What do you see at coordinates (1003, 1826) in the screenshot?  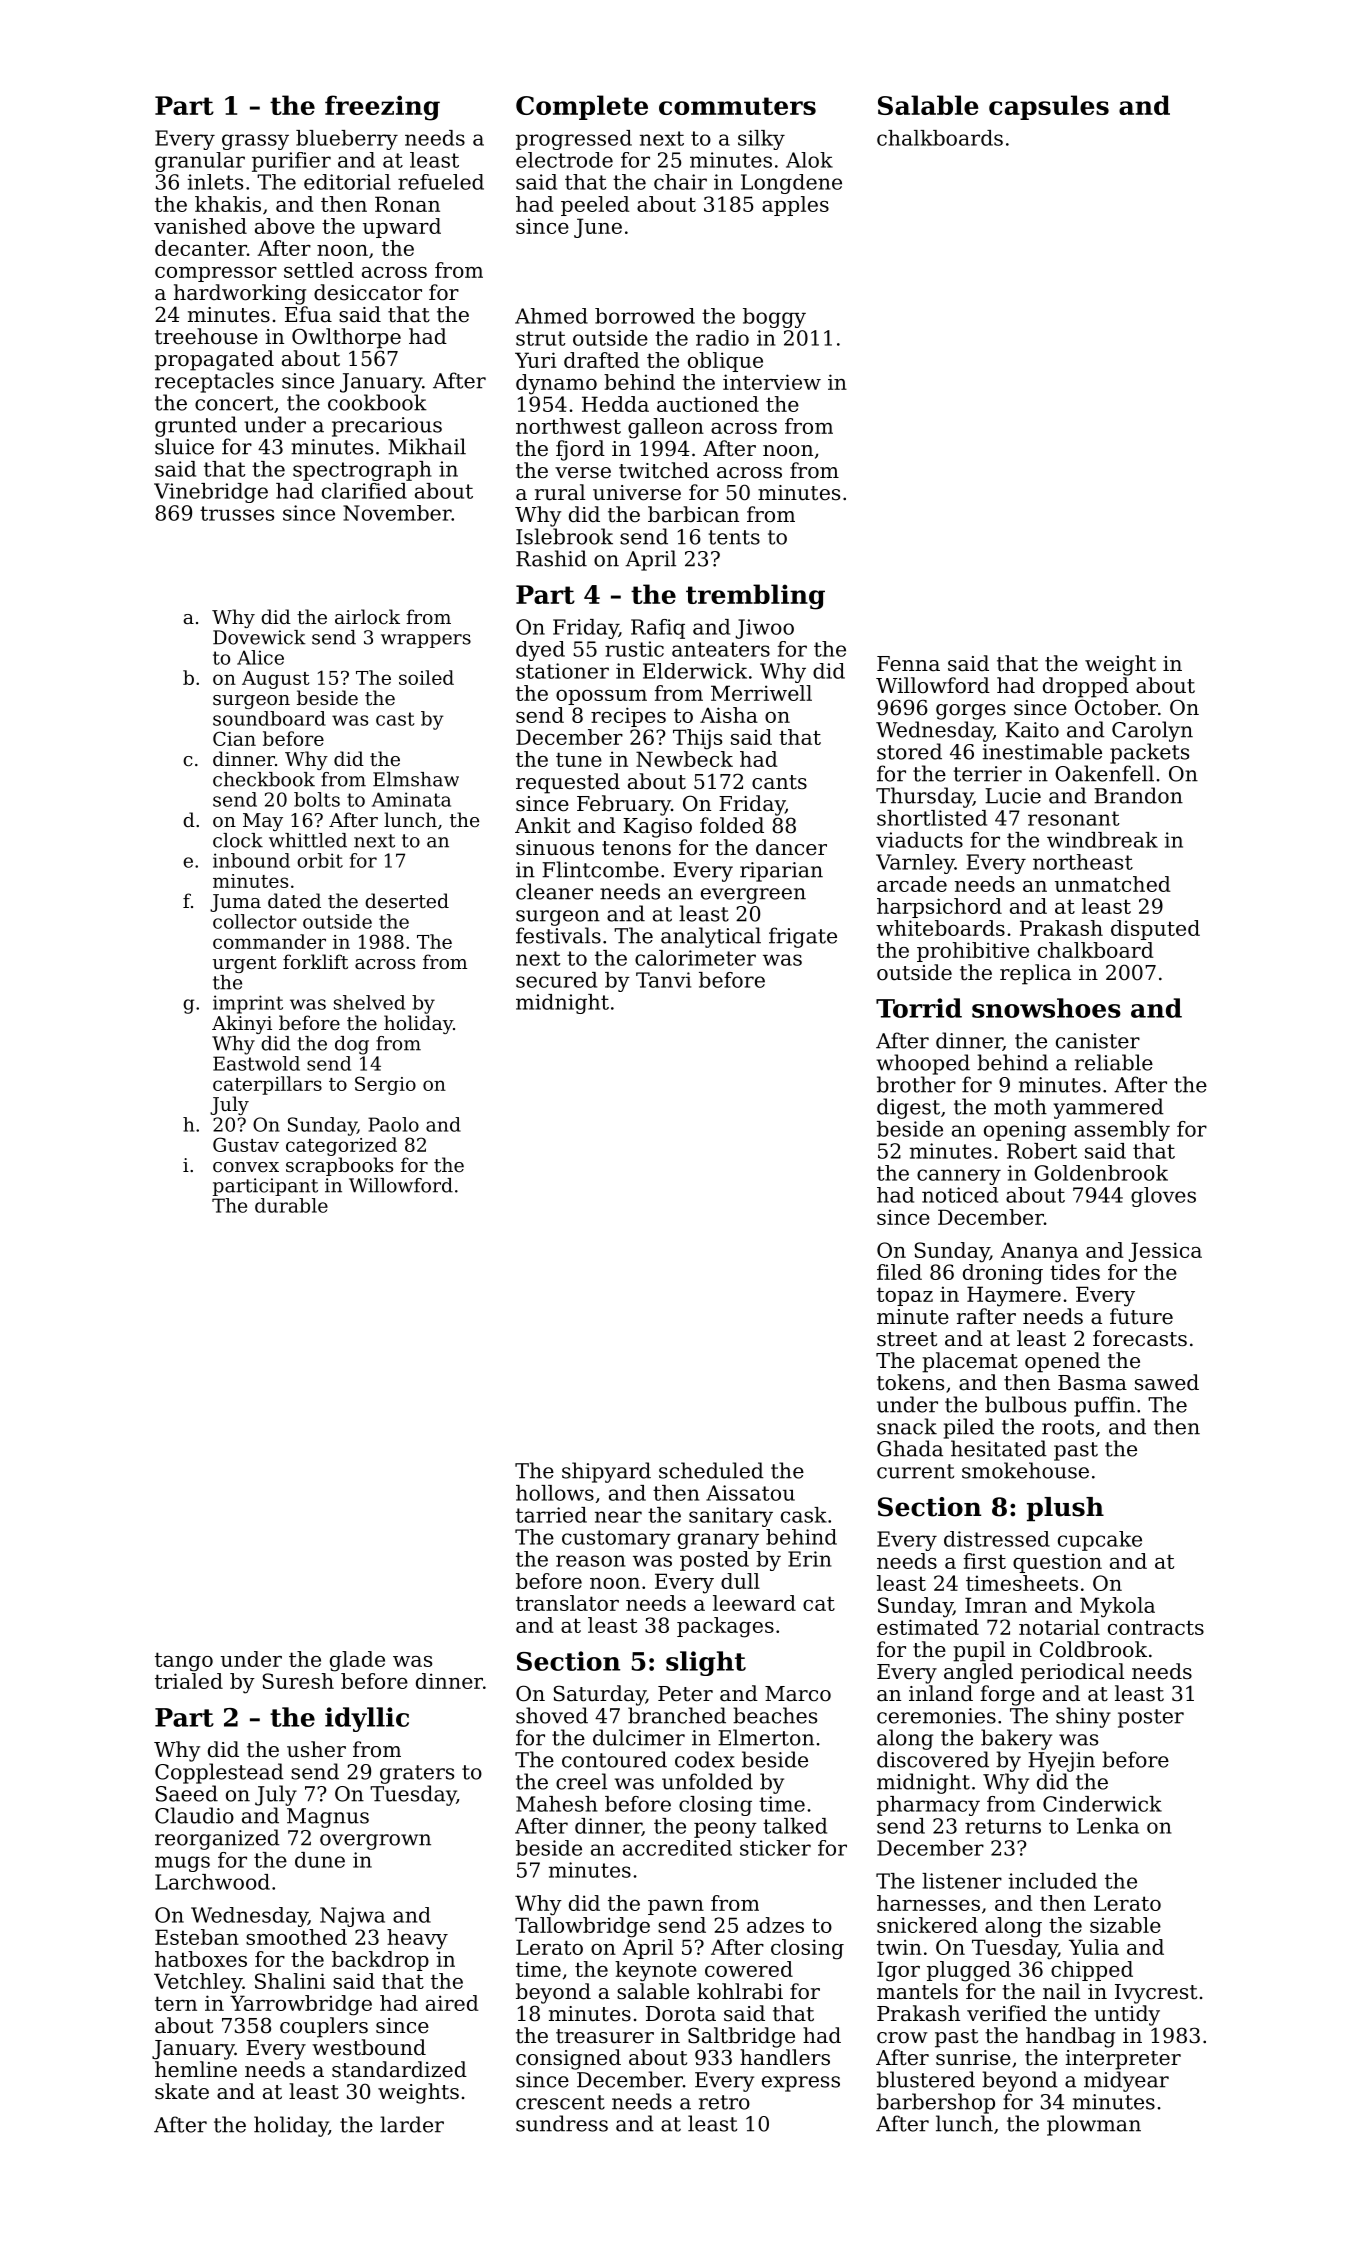 I see `returns` at bounding box center [1003, 1826].
